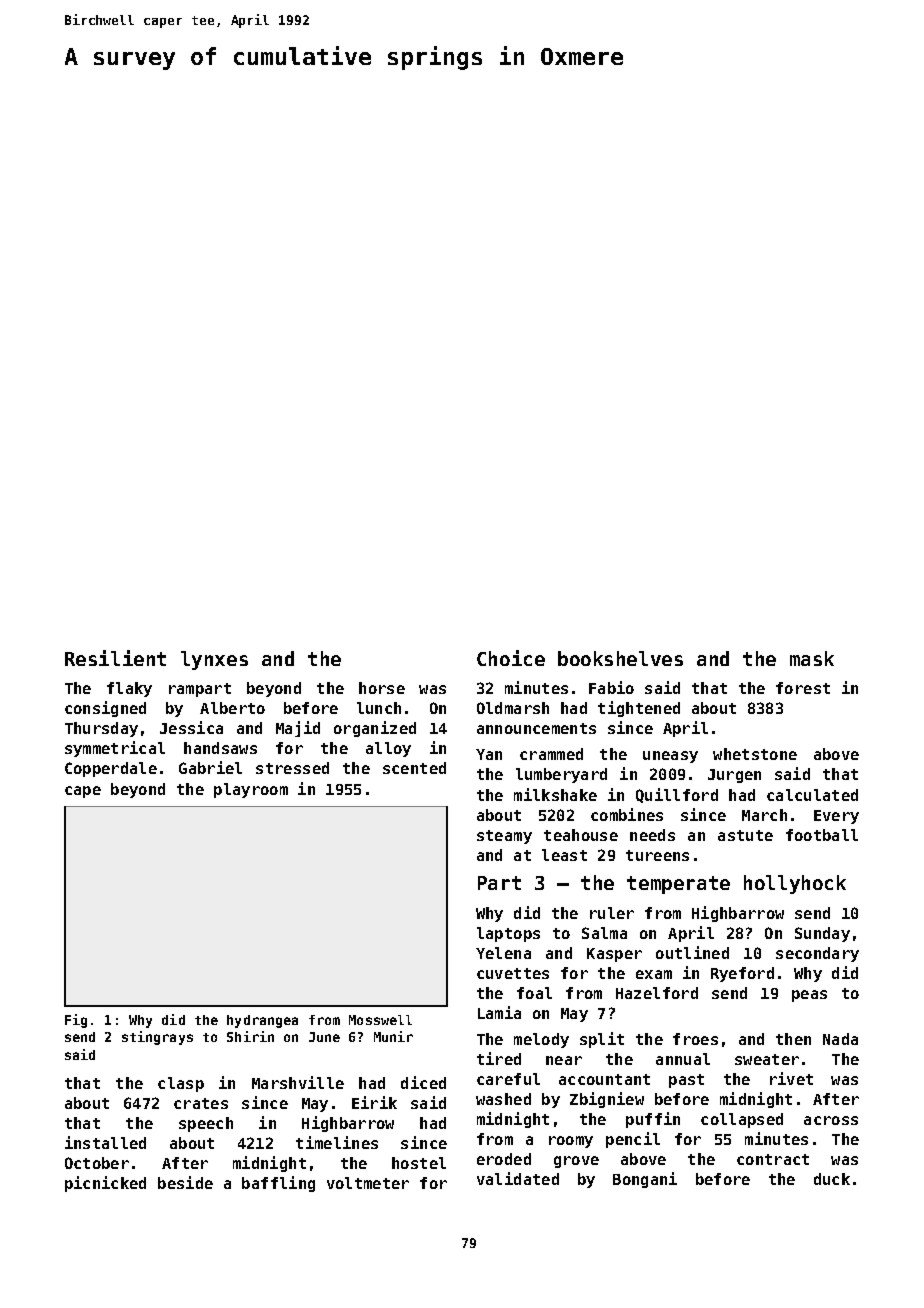 The width and height of the screenshot is (924, 1308). Describe the element at coordinates (105, 1184) in the screenshot. I see `picnicked` at that location.
